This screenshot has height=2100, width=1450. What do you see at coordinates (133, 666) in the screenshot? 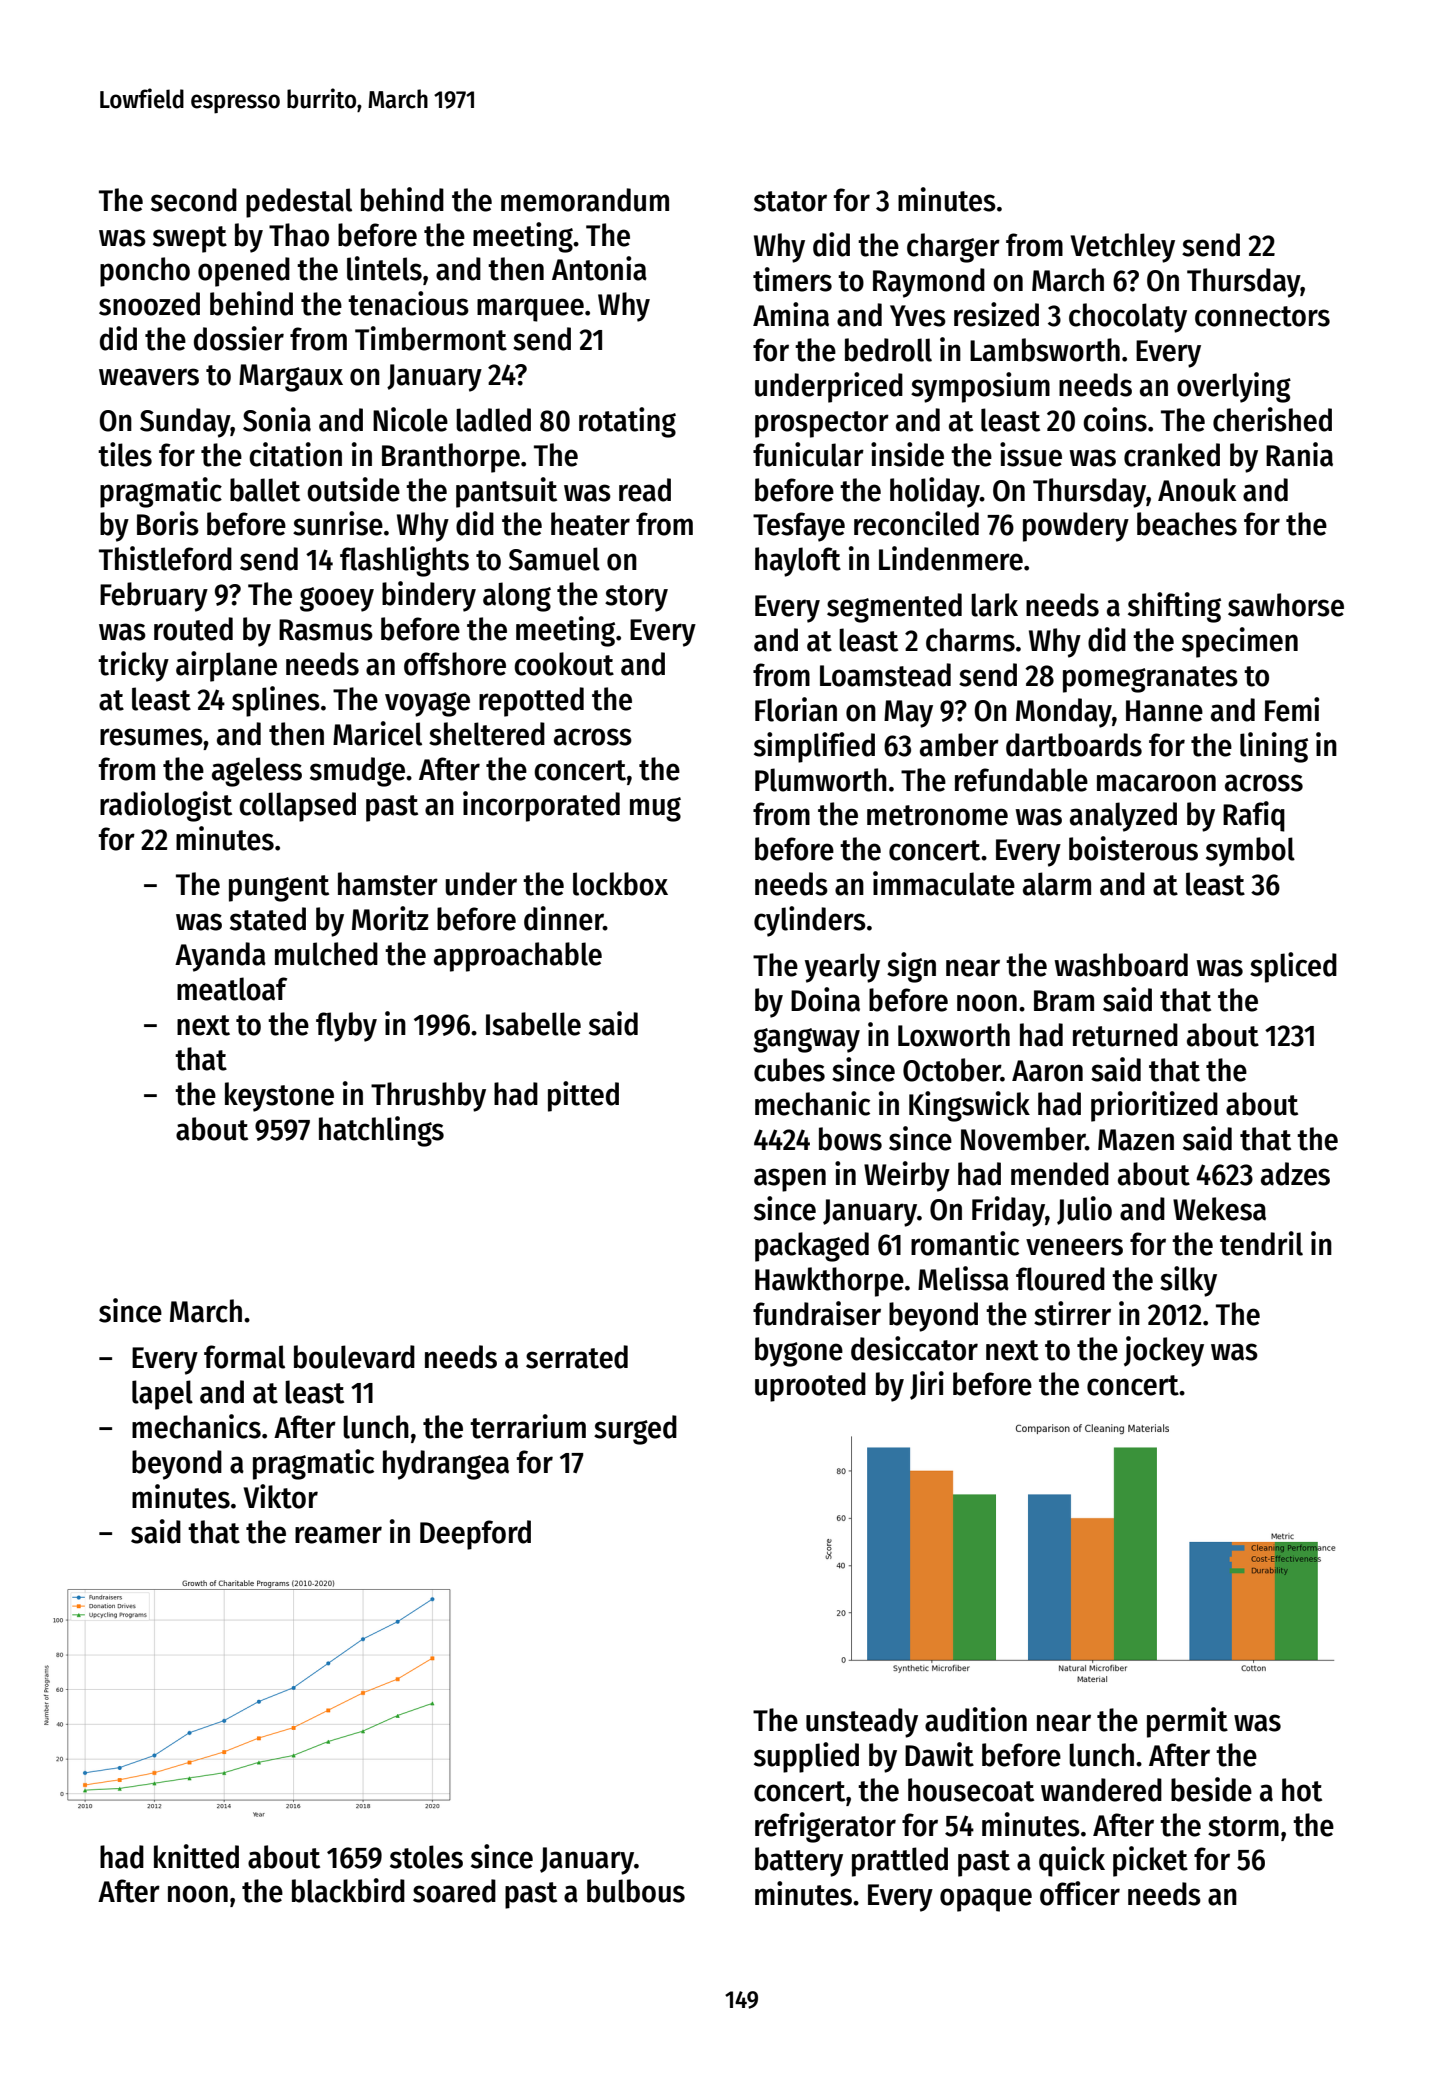
I see `tricky` at bounding box center [133, 666].
